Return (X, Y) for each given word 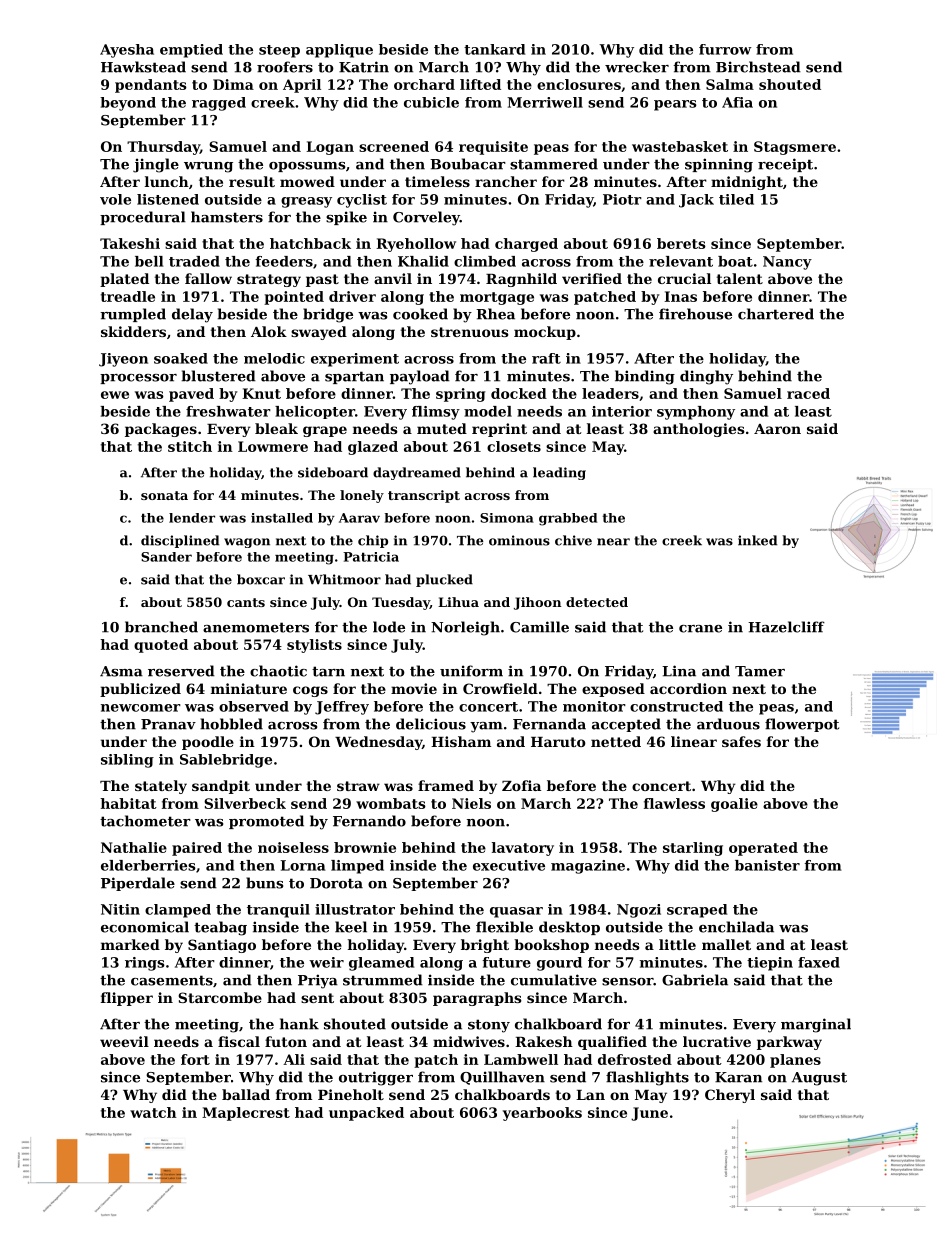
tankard (494, 49)
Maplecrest (246, 1114)
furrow (725, 49)
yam (486, 727)
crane (700, 629)
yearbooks (542, 1114)
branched (161, 627)
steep (279, 51)
